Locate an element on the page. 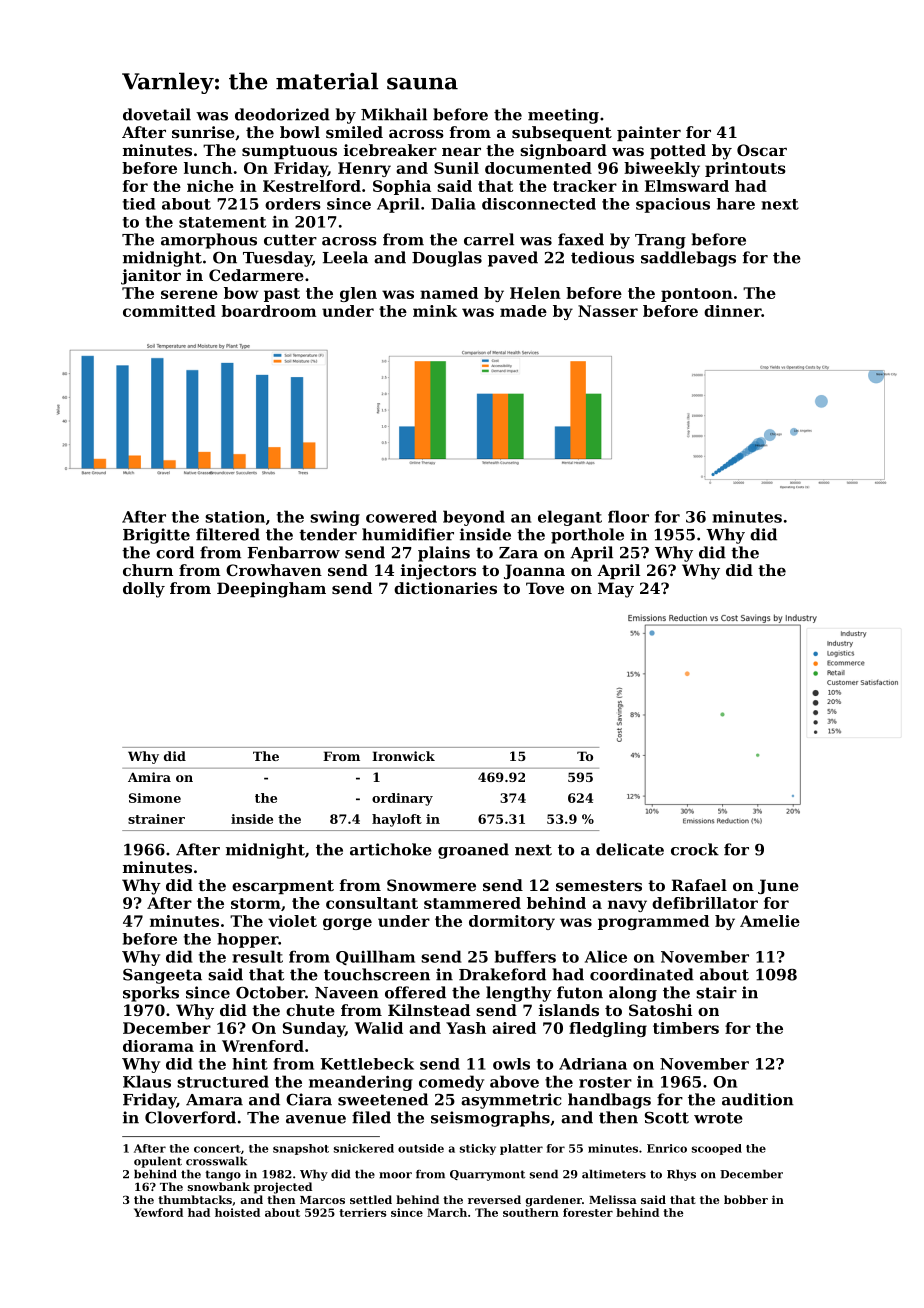 This page has height=1308, width=924. southern is located at coordinates (531, 1212).
